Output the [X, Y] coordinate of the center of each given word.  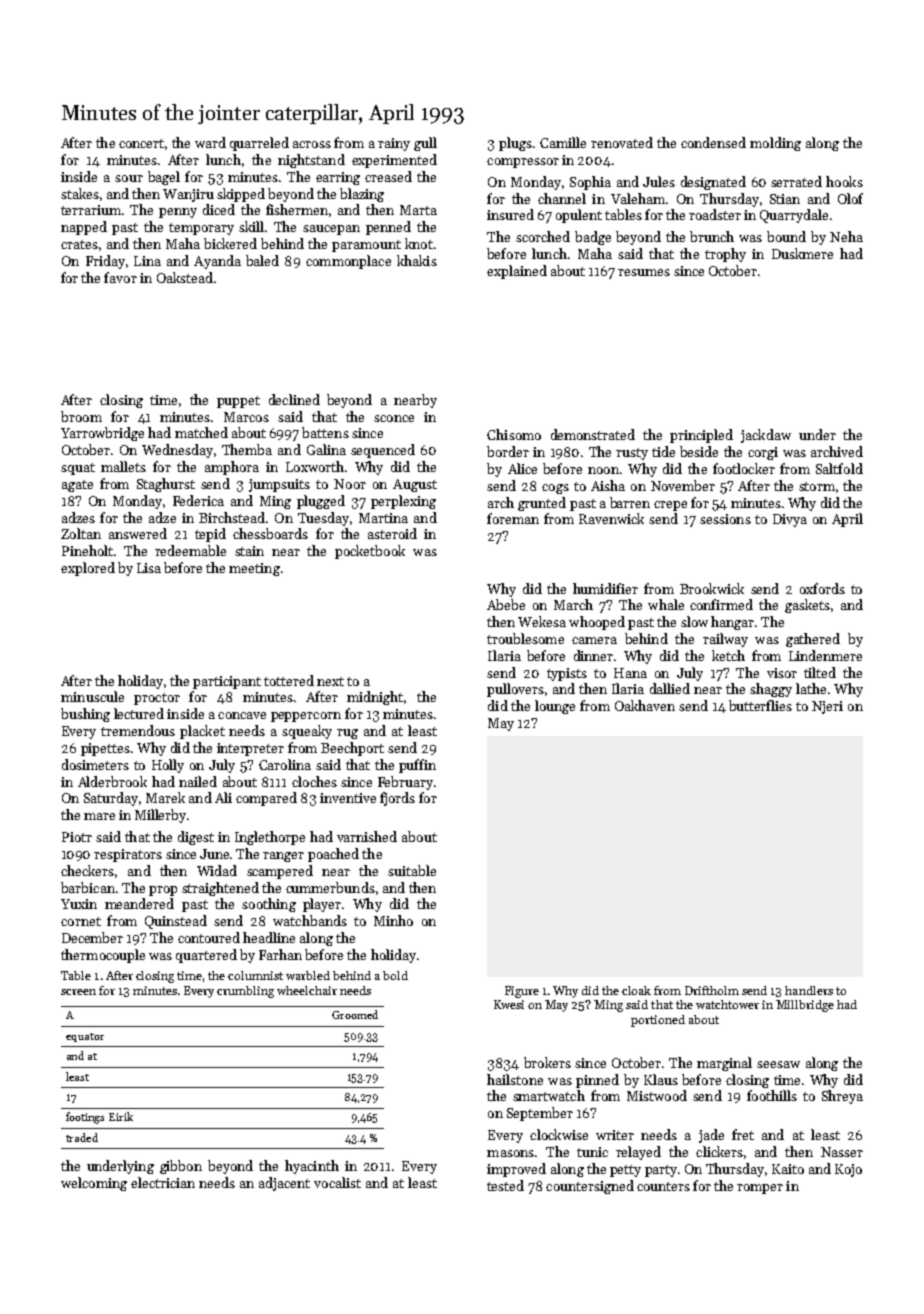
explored [88, 569]
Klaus [661, 1079]
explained [517, 272]
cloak [636, 990]
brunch [712, 236]
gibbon [181, 1167]
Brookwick [712, 588]
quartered [206, 956]
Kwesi [509, 1004]
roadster [715, 214]
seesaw [778, 1064]
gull [425, 144]
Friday [105, 262]
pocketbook [370, 552]
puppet [238, 402]
